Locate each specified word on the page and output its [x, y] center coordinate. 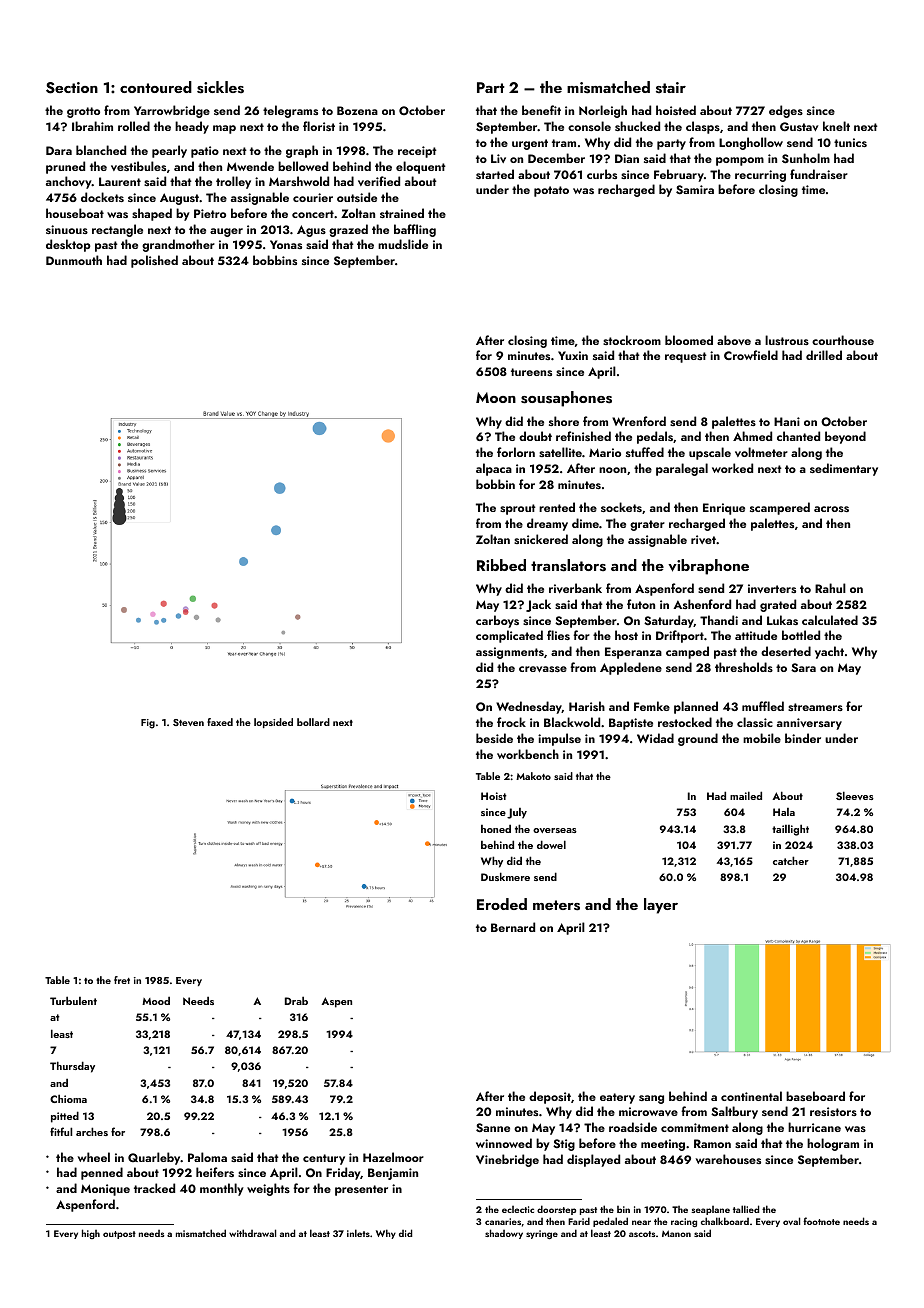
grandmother [178, 245]
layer [661, 906]
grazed [348, 230]
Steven [188, 722]
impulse [559, 739]
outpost [119, 1235]
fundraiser [819, 174]
